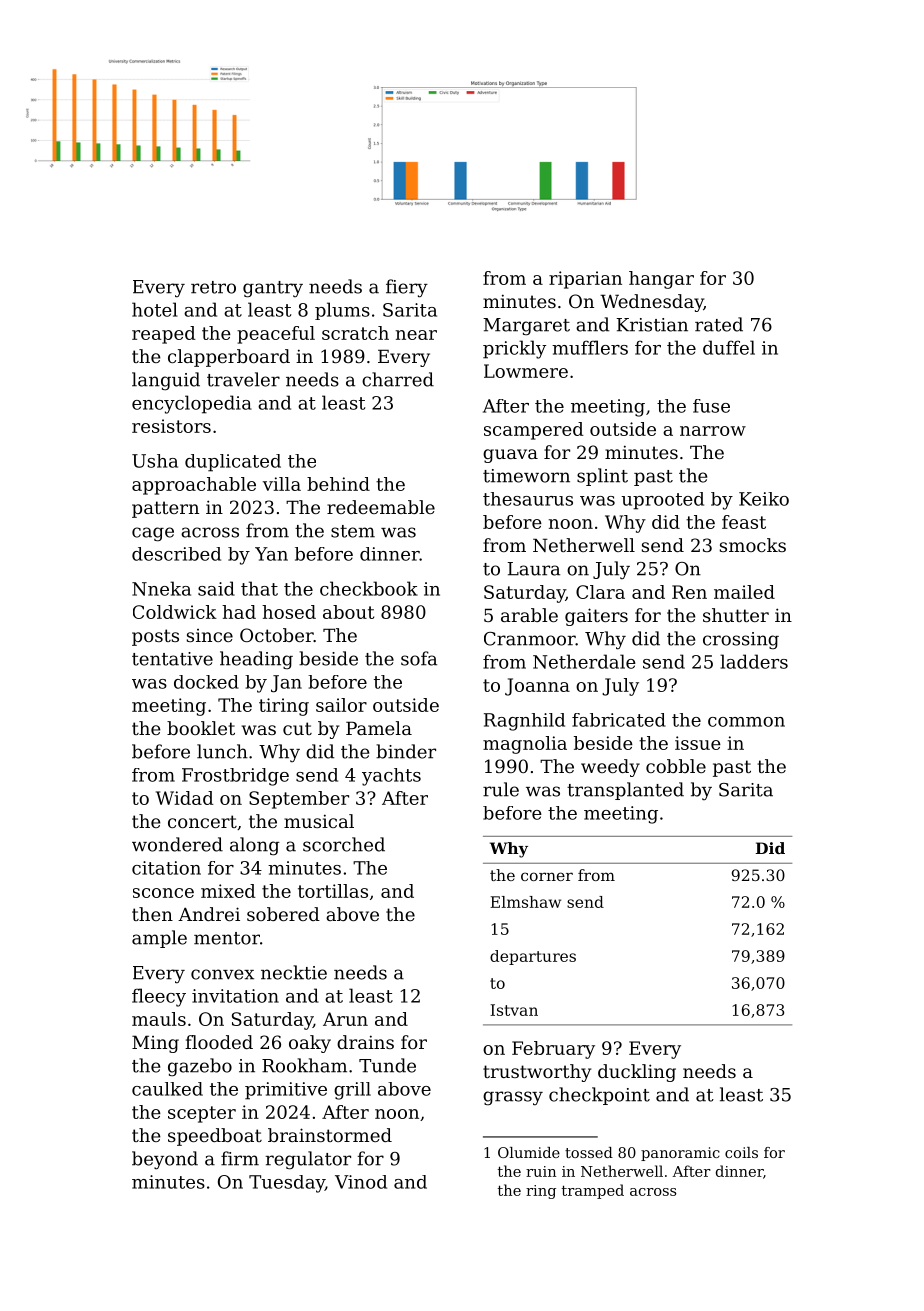 The width and height of the screenshot is (924, 1311). Describe the element at coordinates (355, 333) in the screenshot. I see `scratch` at that location.
